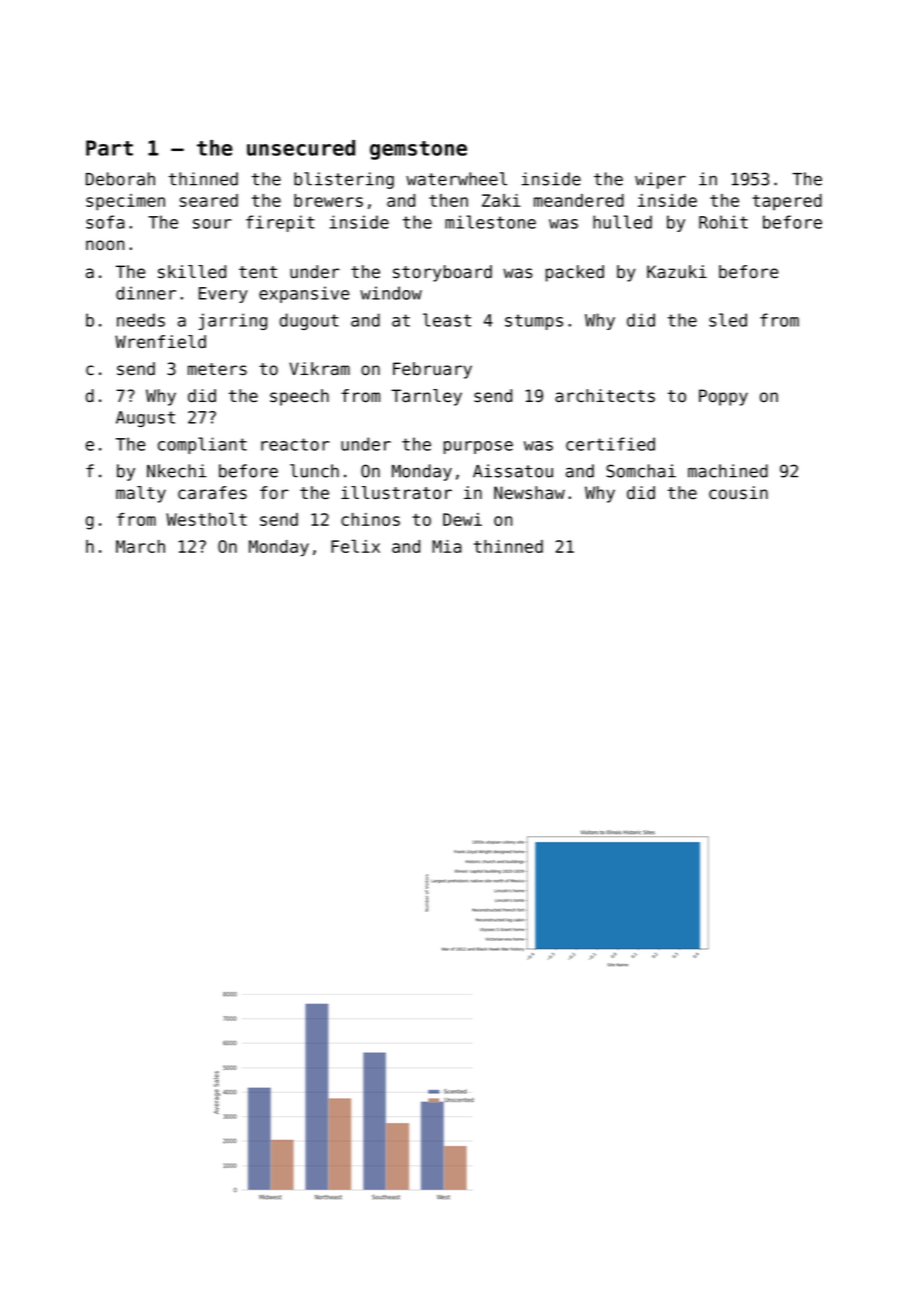 Image resolution: width=908 pixels, height=1316 pixels. Describe the element at coordinates (212, 224) in the image. I see `sour` at that location.
